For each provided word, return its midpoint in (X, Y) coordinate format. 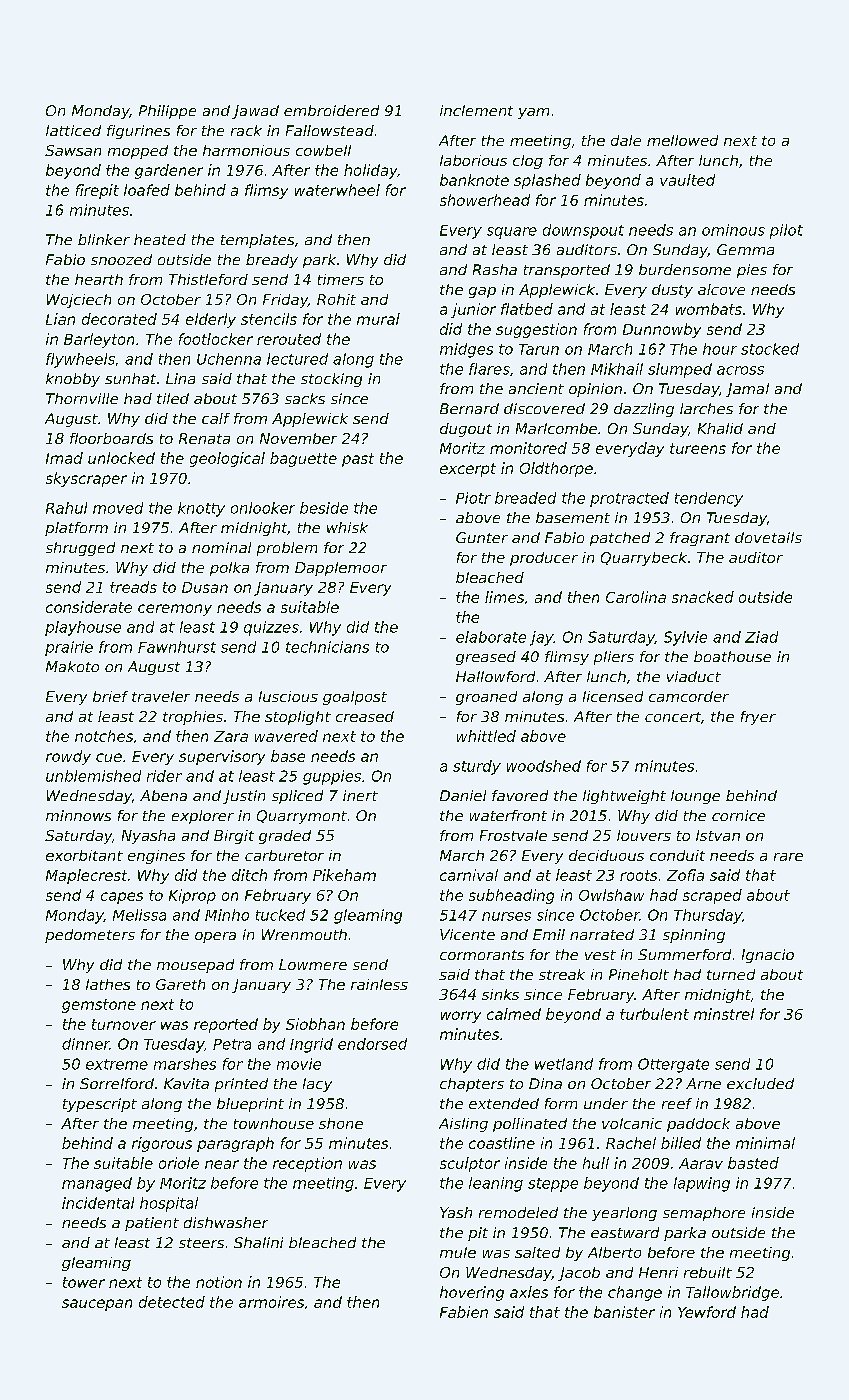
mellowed (682, 140)
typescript (100, 1105)
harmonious (246, 150)
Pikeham (344, 875)
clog (528, 162)
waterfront (508, 815)
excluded (760, 1083)
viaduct (694, 676)
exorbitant (84, 855)
